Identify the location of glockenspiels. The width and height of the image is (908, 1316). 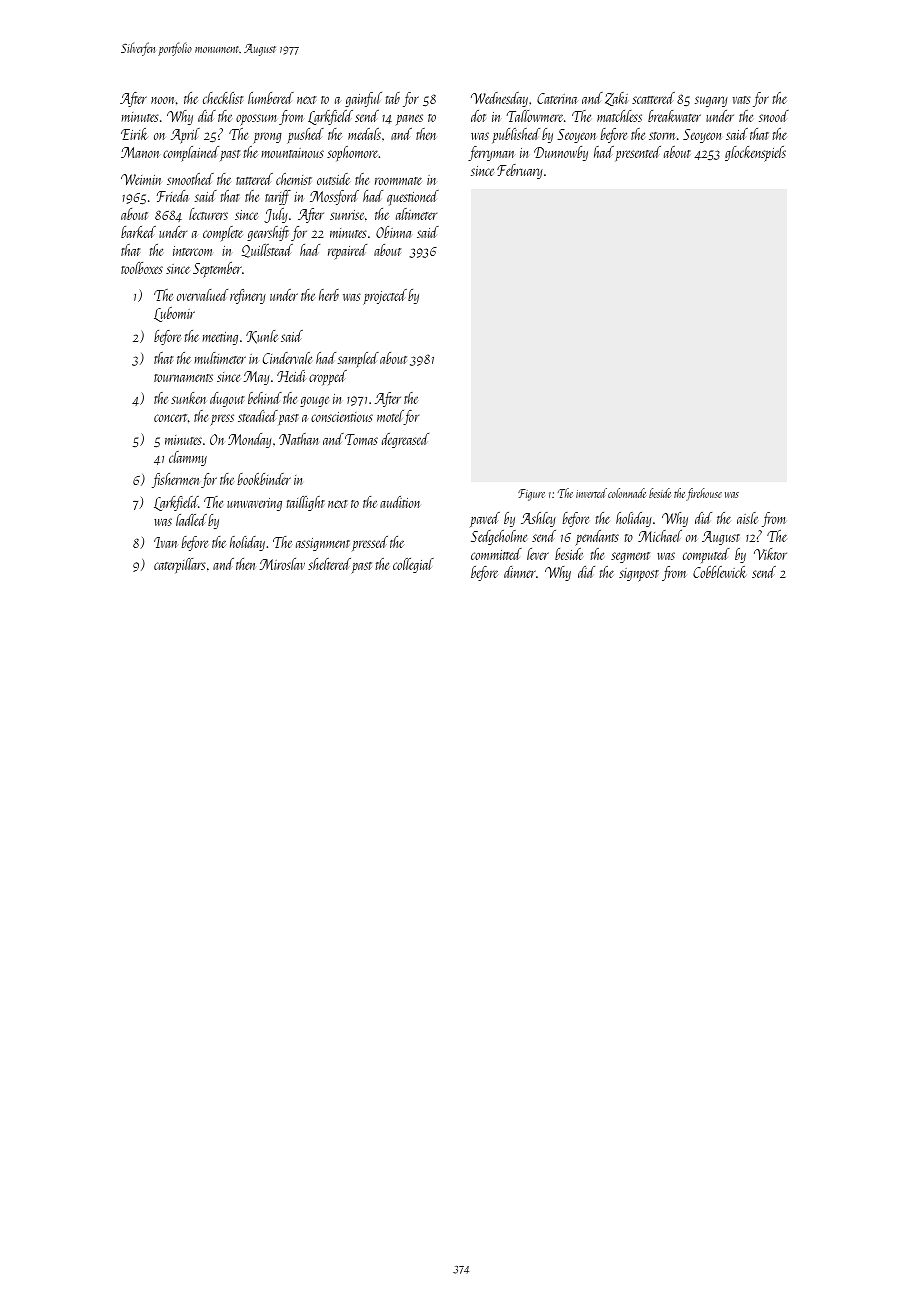
(755, 154).
